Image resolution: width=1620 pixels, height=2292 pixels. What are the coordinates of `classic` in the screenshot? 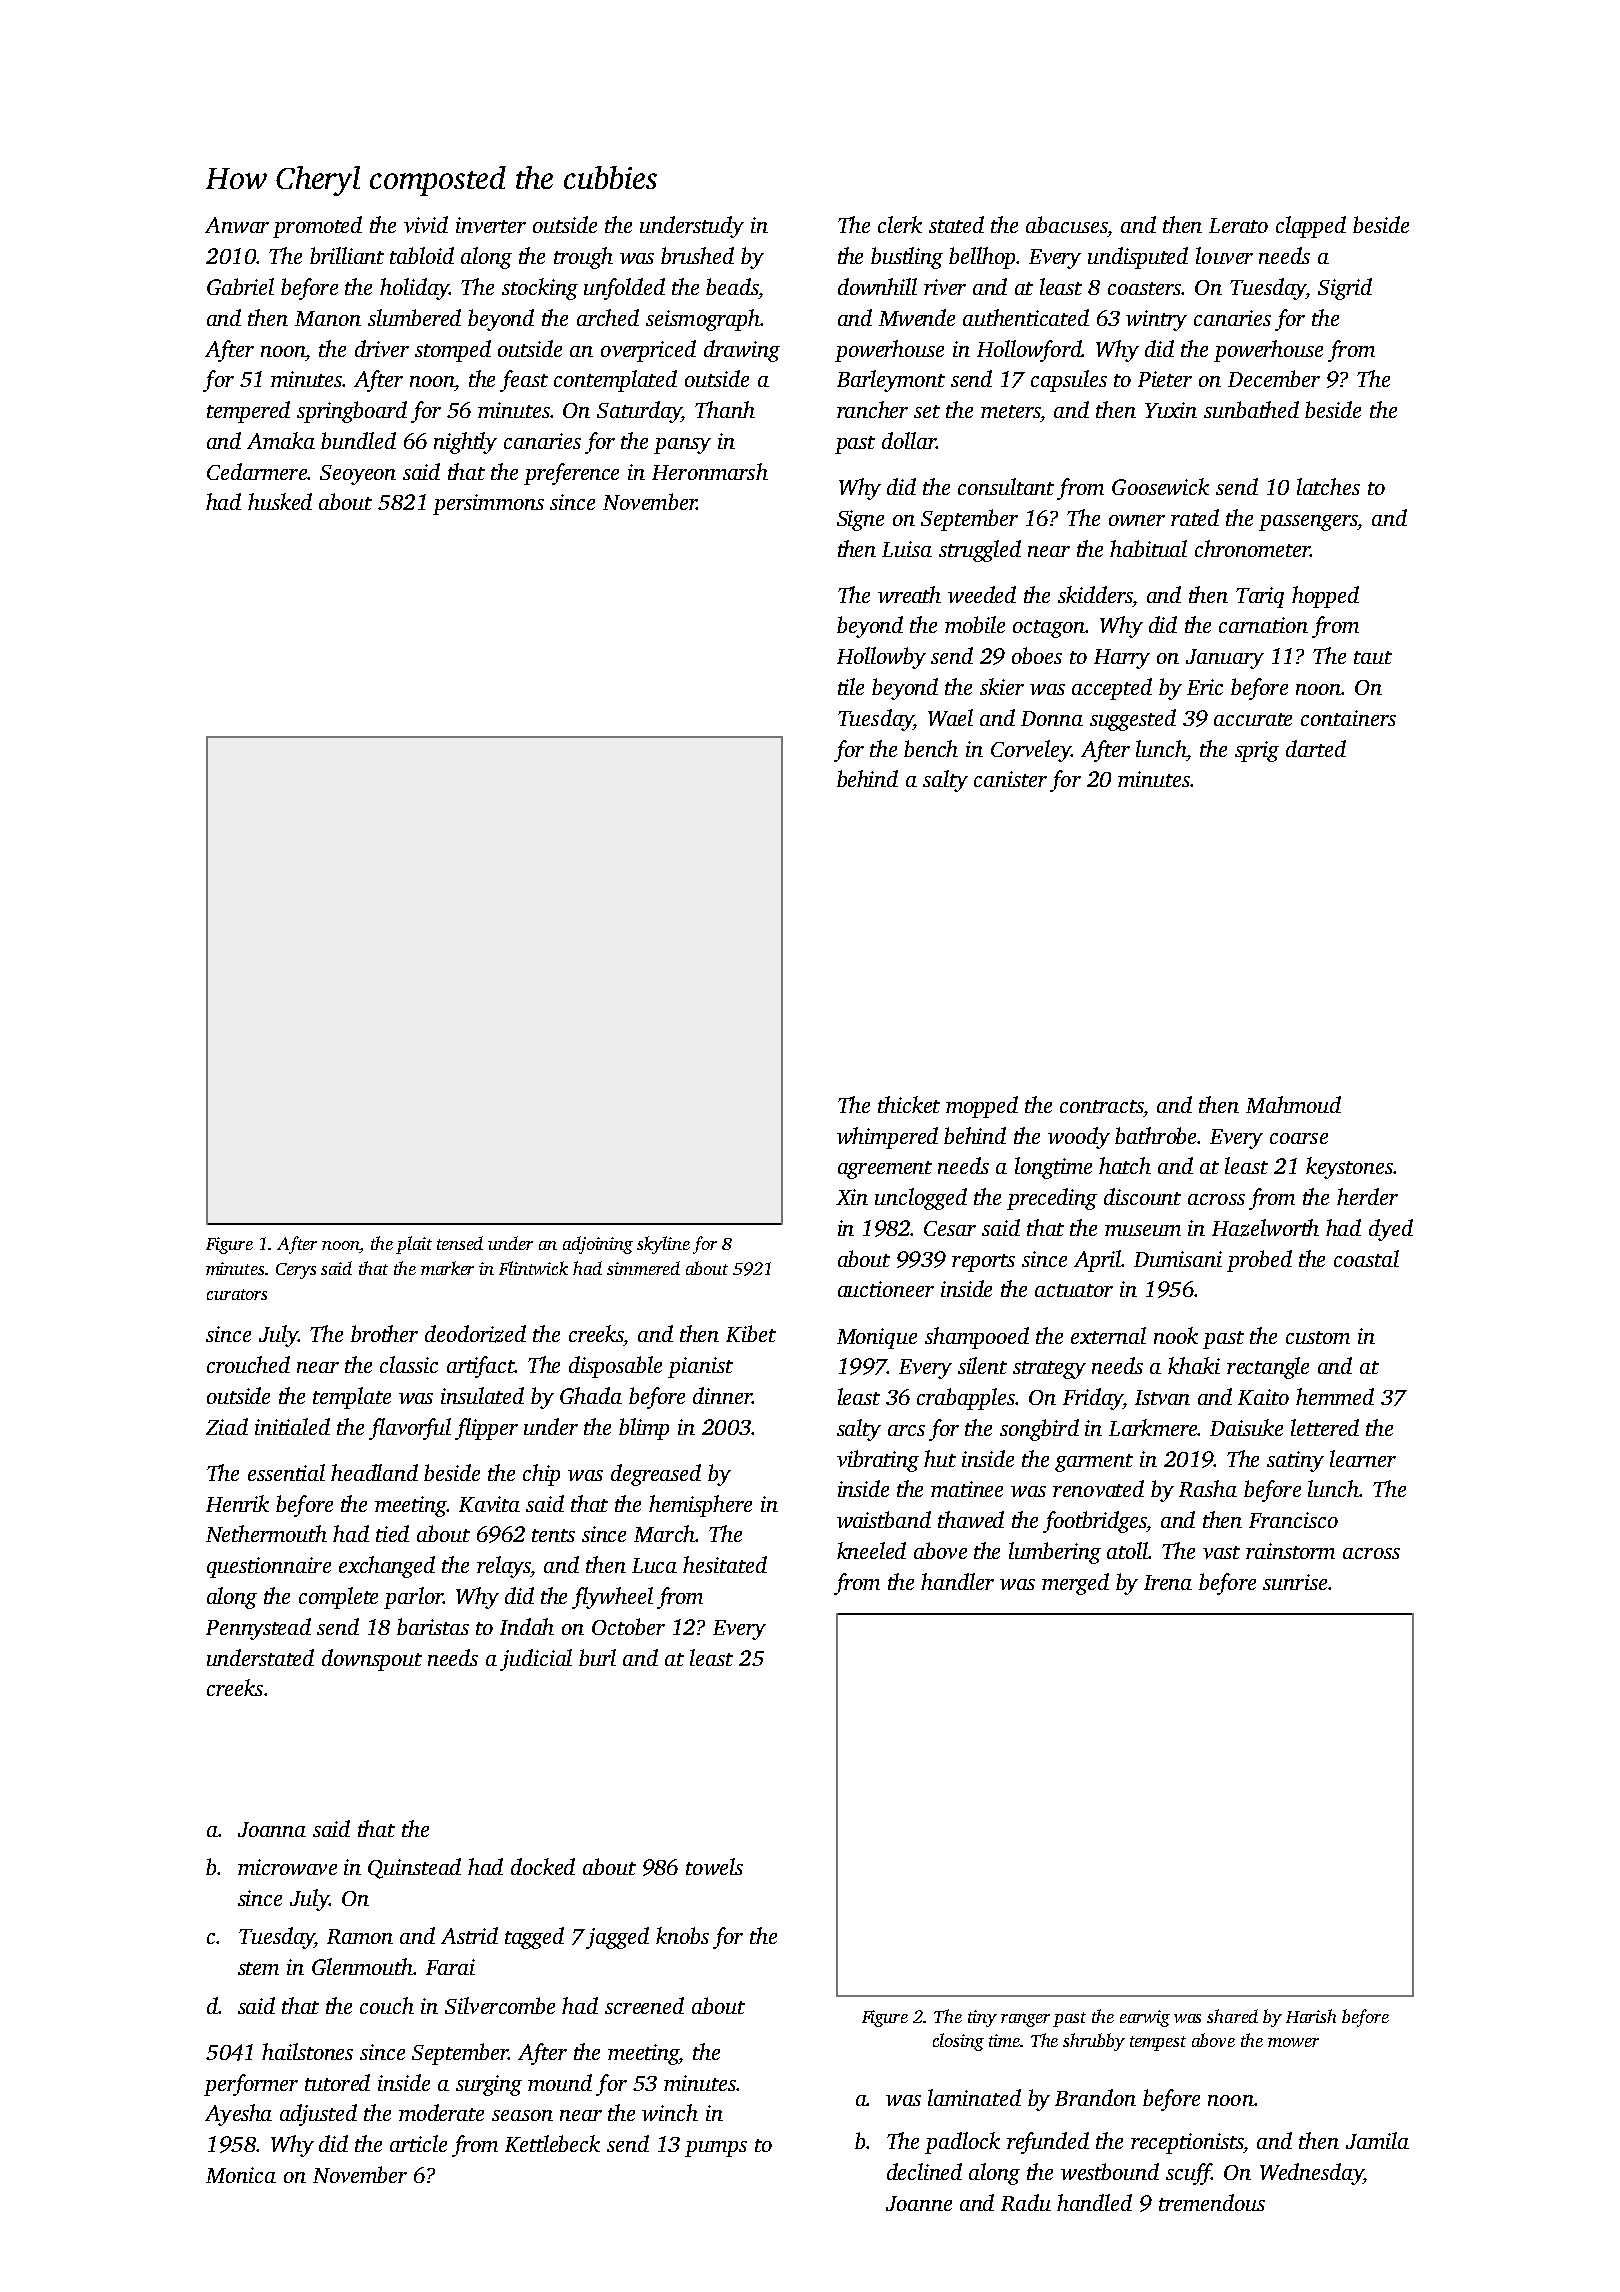 It's located at (409, 1364).
